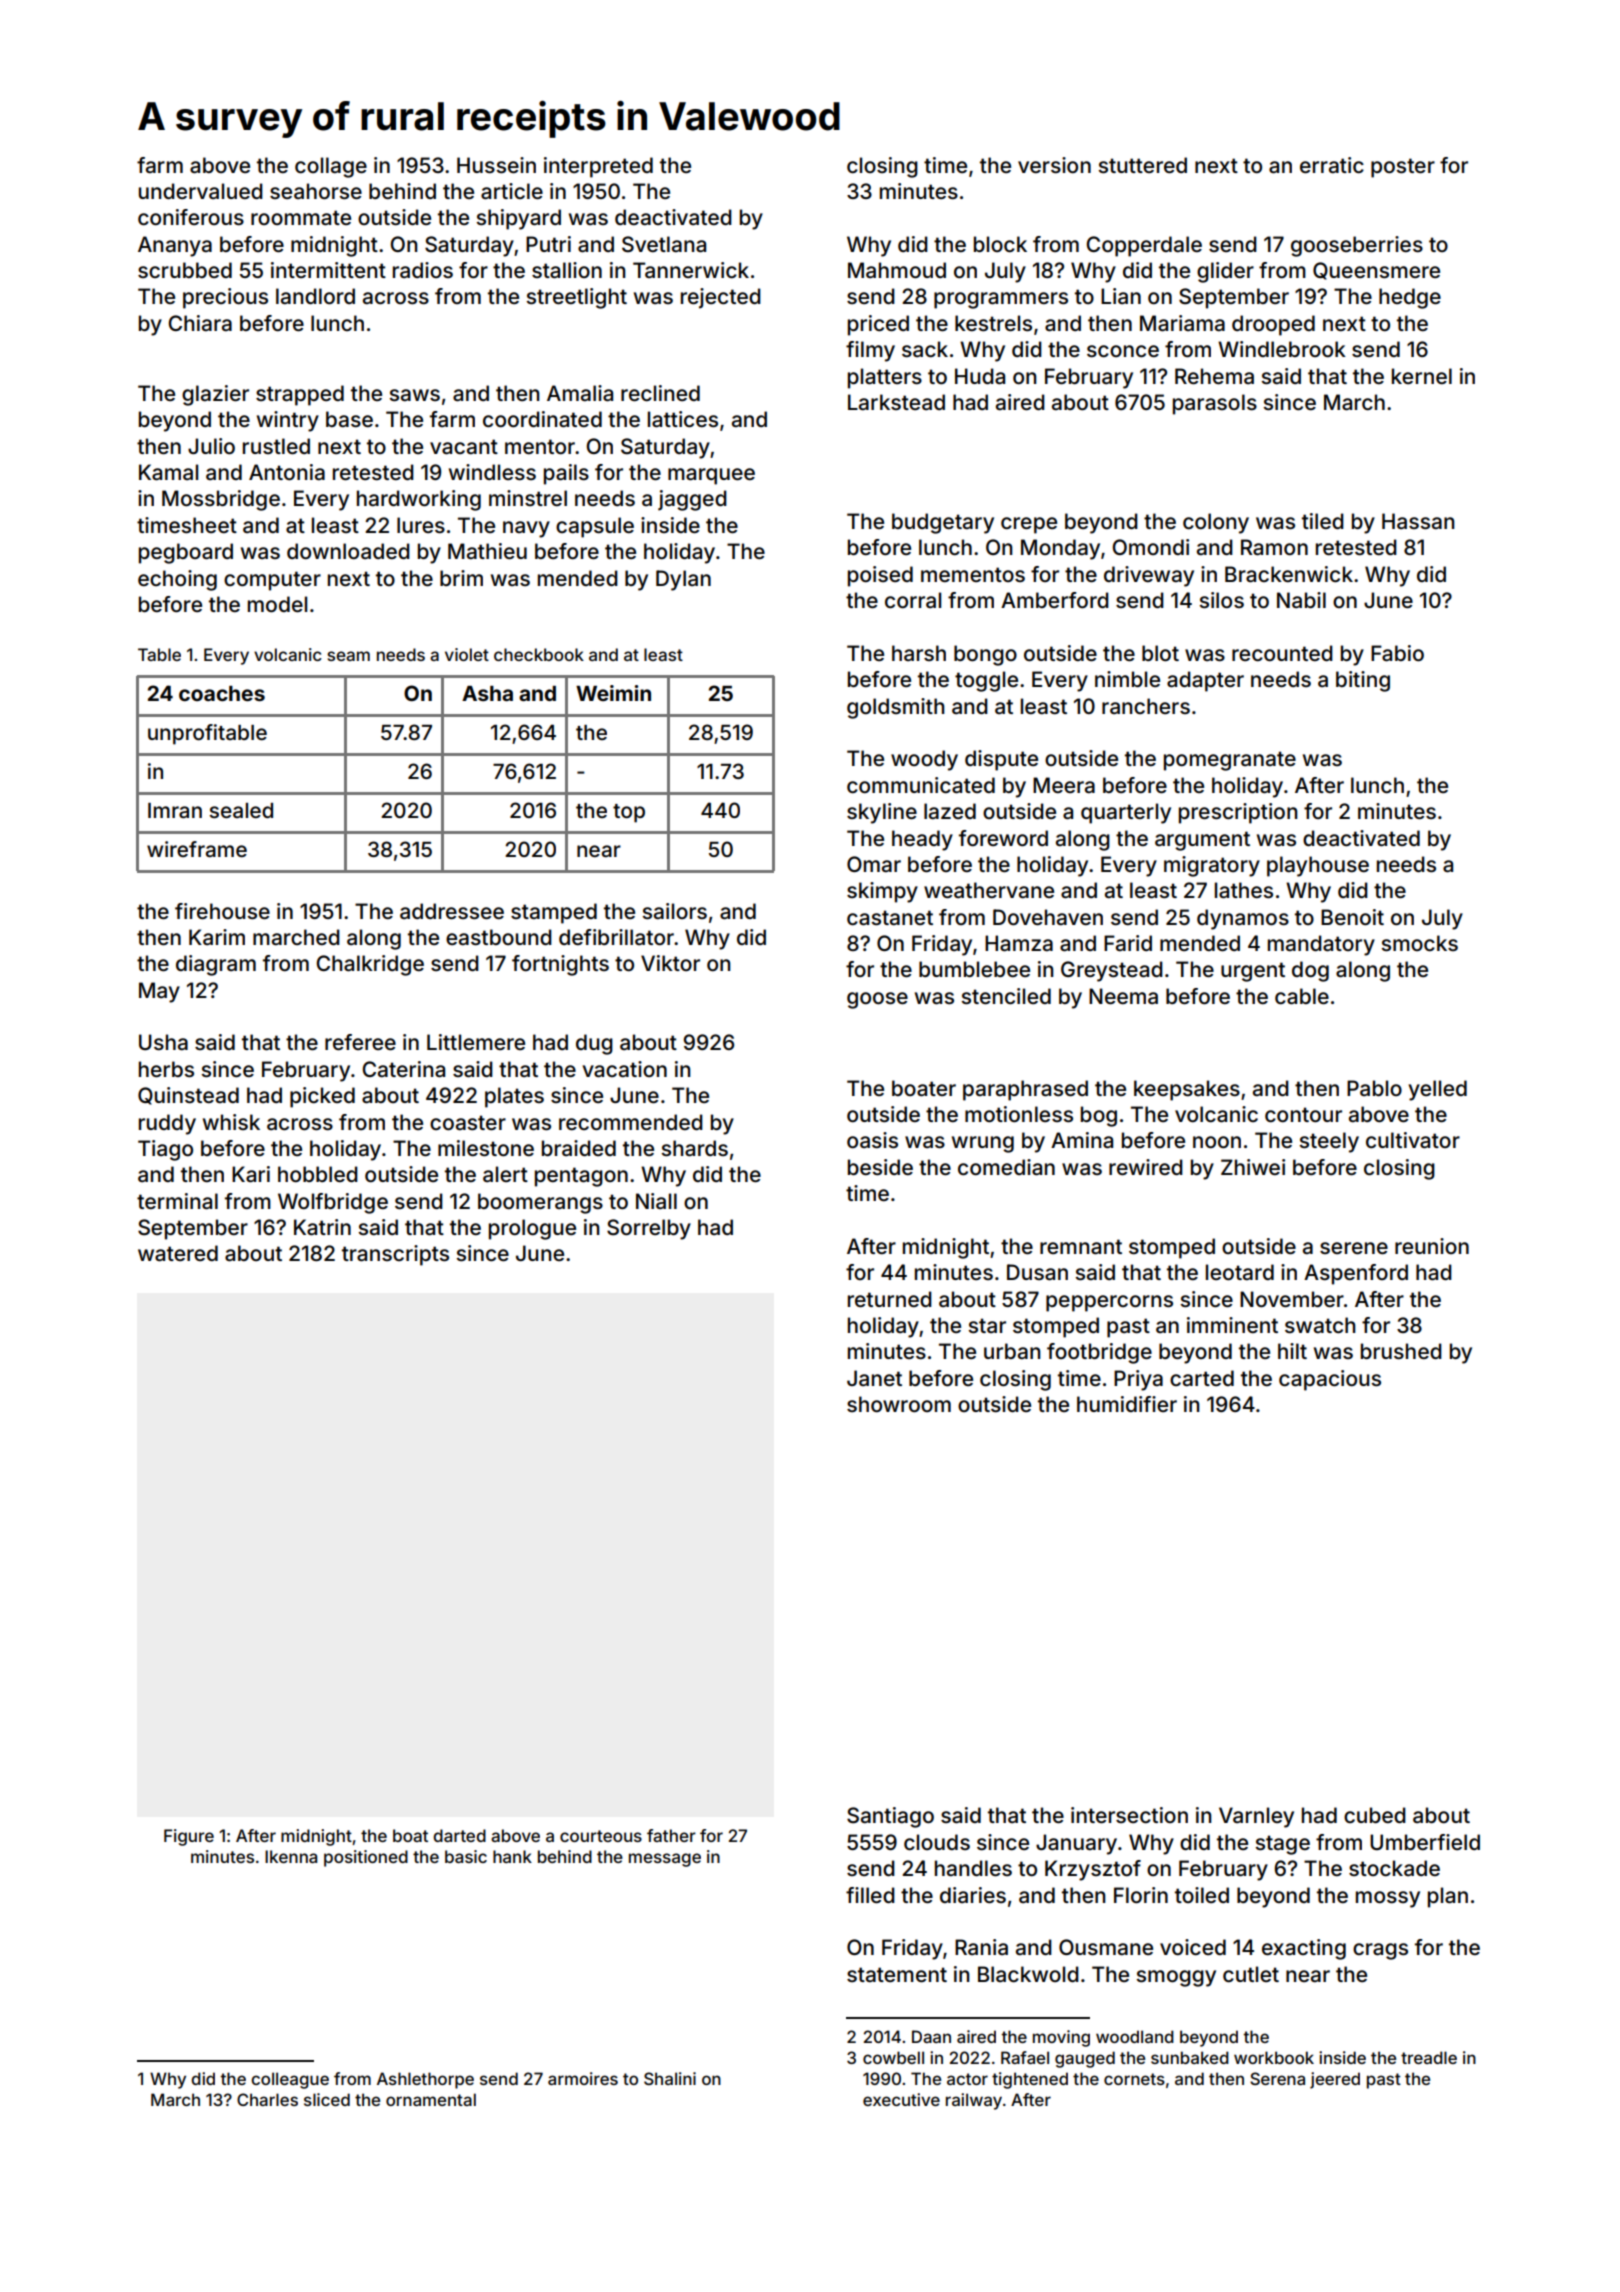 This screenshot has height=2292, width=1620. What do you see at coordinates (613, 693) in the screenshot?
I see `Weimin` at bounding box center [613, 693].
